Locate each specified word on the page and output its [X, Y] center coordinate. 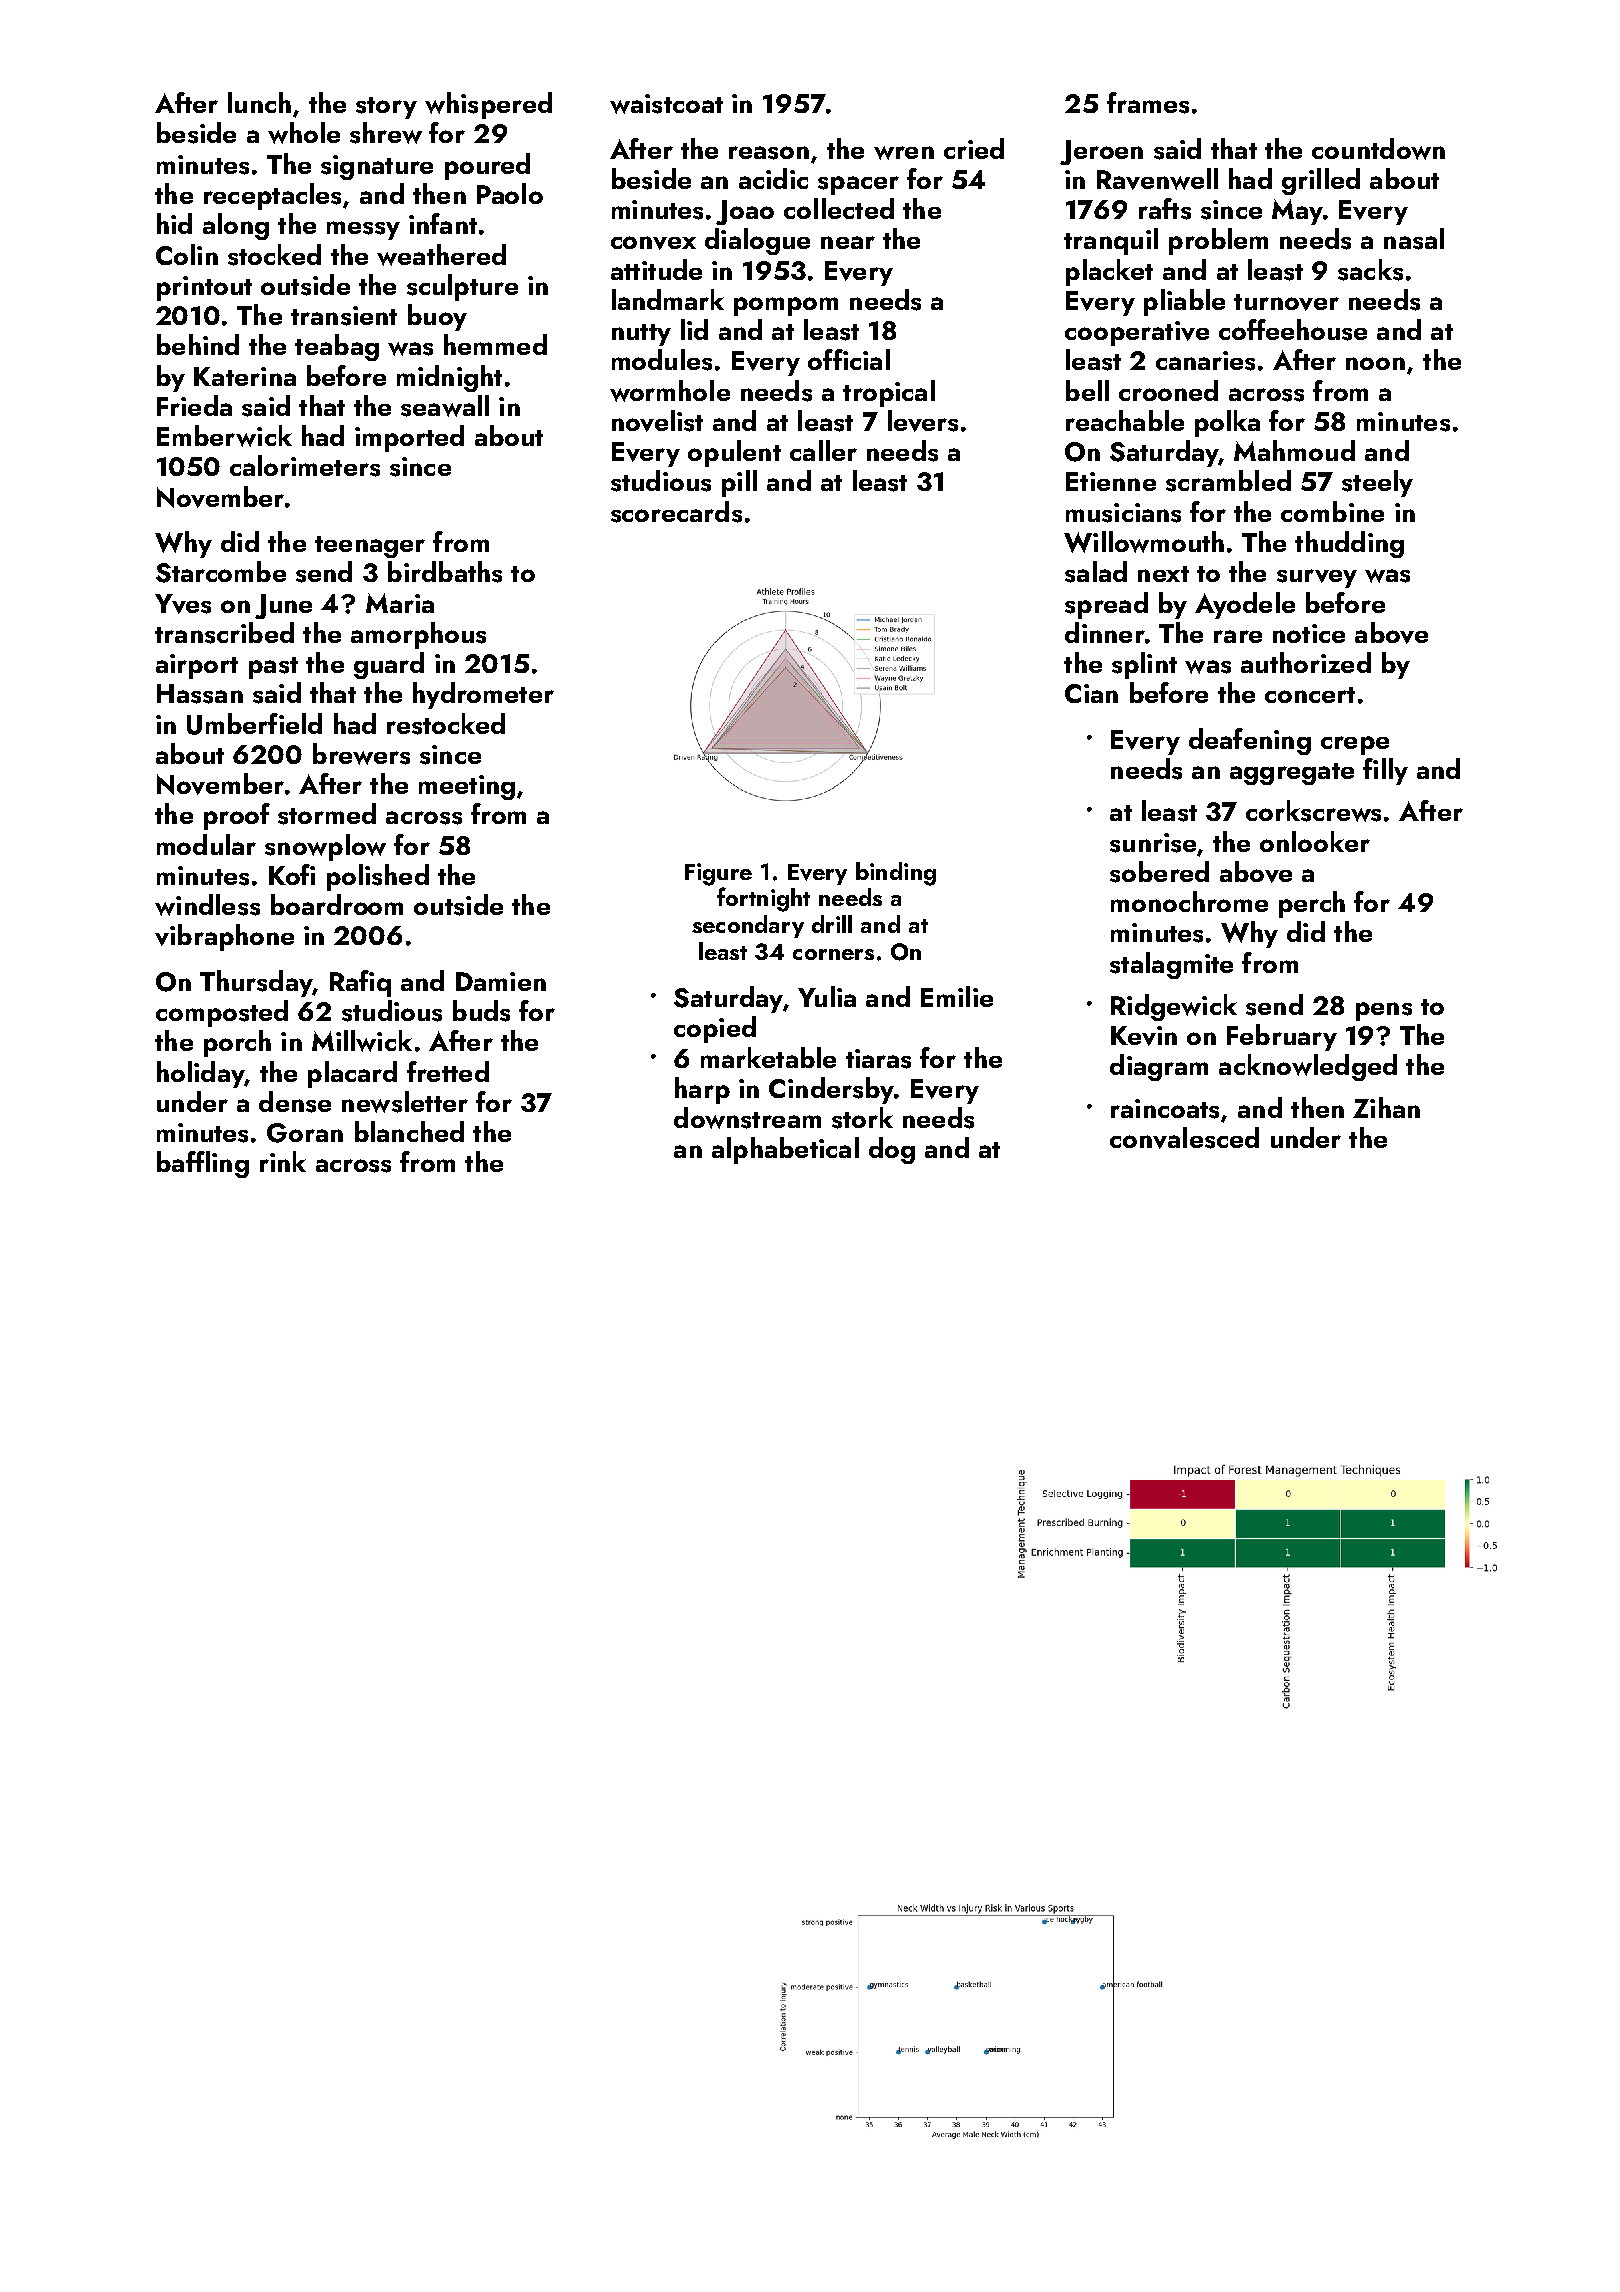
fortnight [763, 899]
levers [923, 421]
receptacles [272, 196]
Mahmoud [1294, 450]
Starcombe [221, 572]
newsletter [405, 1102]
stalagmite [1171, 965]
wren [904, 153]
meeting [467, 787]
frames [1148, 103]
